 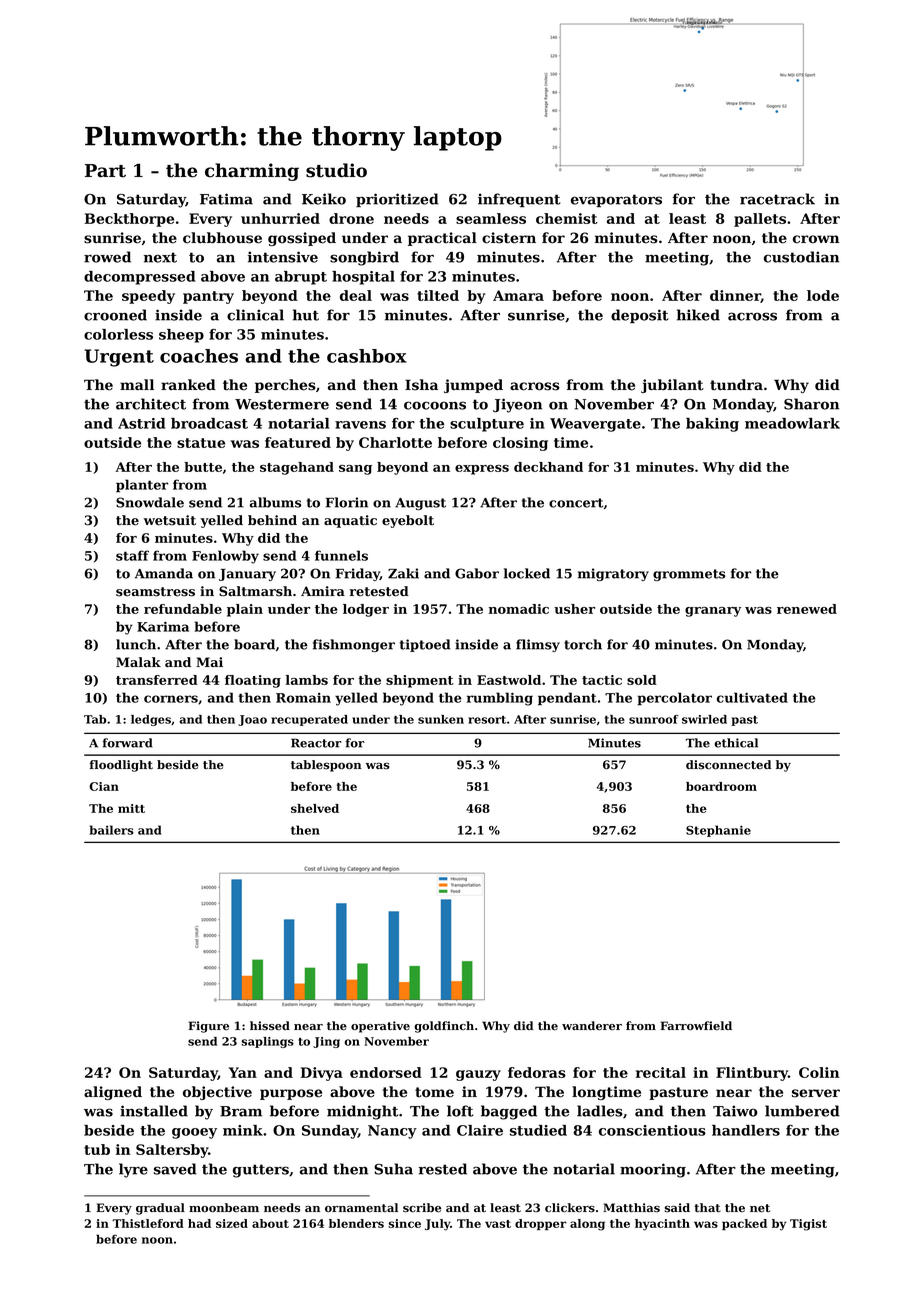 I want to click on floating, so click(x=253, y=681).
